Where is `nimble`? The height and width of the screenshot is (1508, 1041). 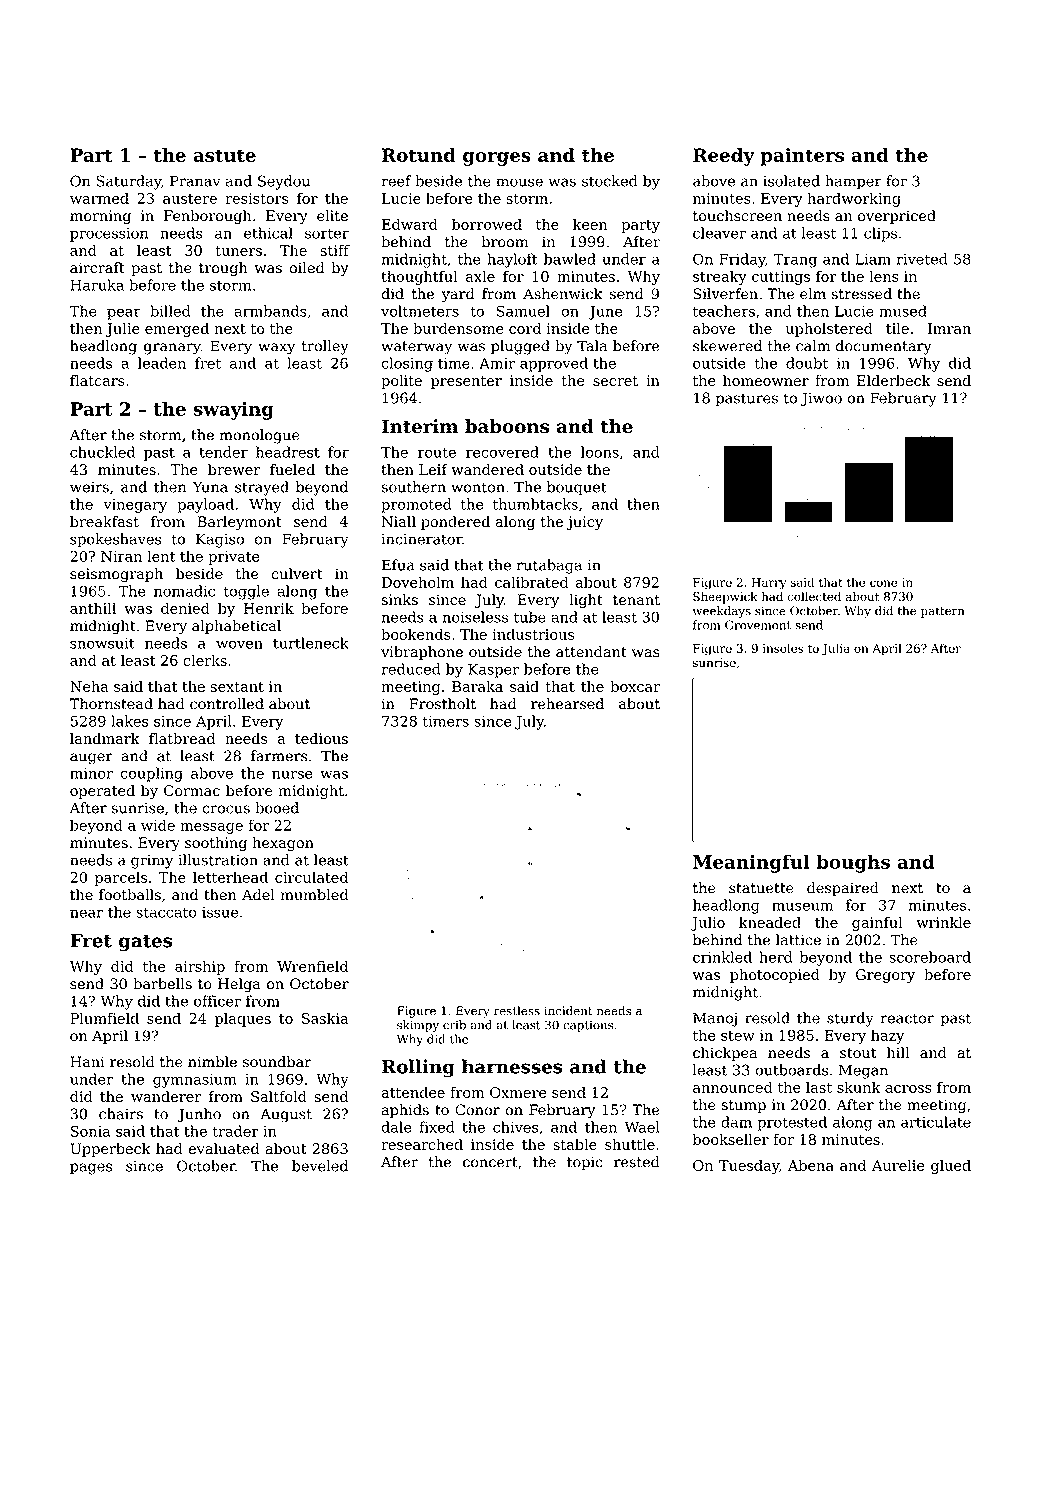 nimble is located at coordinates (212, 1062).
